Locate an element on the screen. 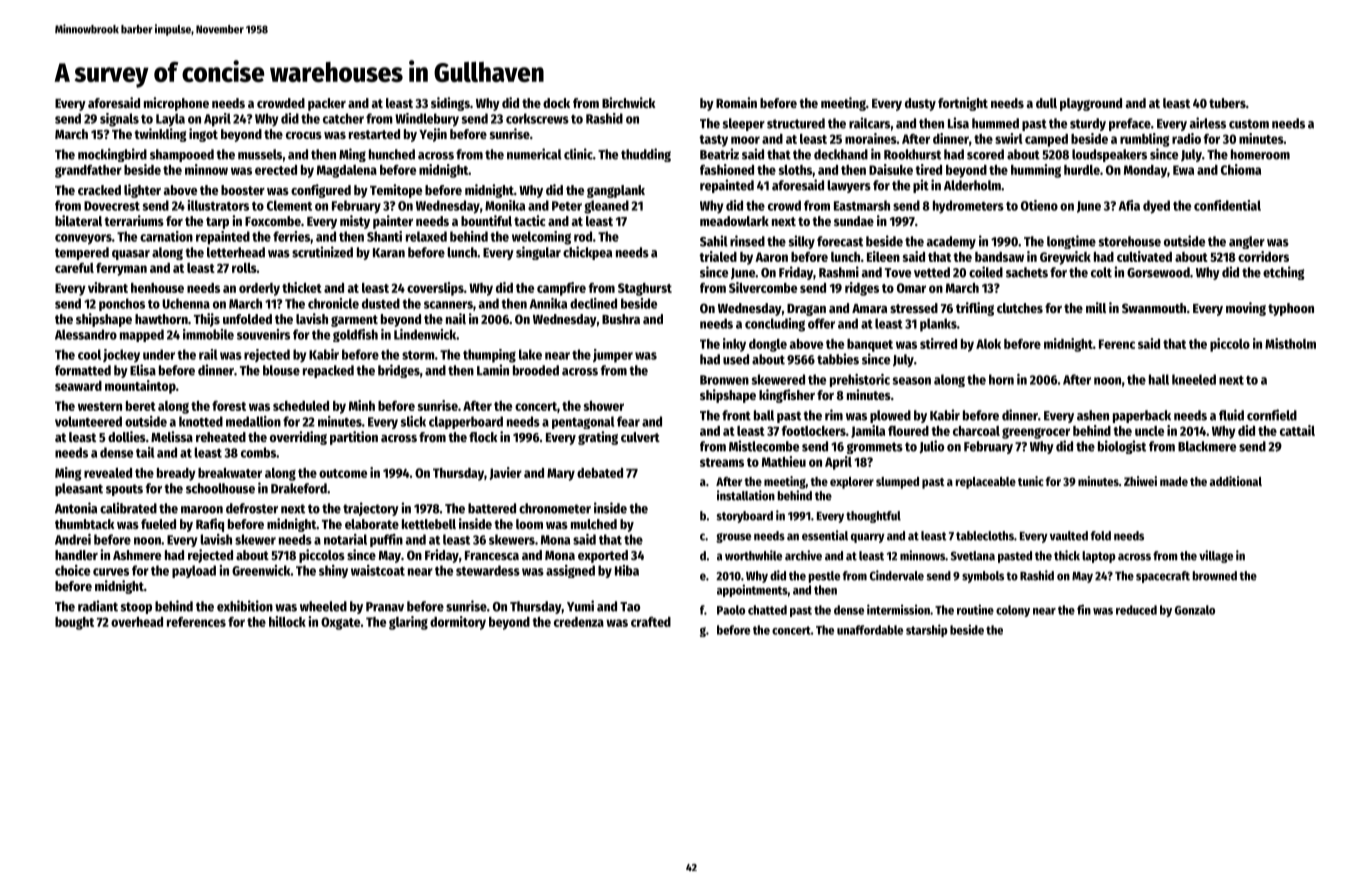 Image resolution: width=1372 pixels, height=887 pixels. ingot is located at coordinates (203, 135).
